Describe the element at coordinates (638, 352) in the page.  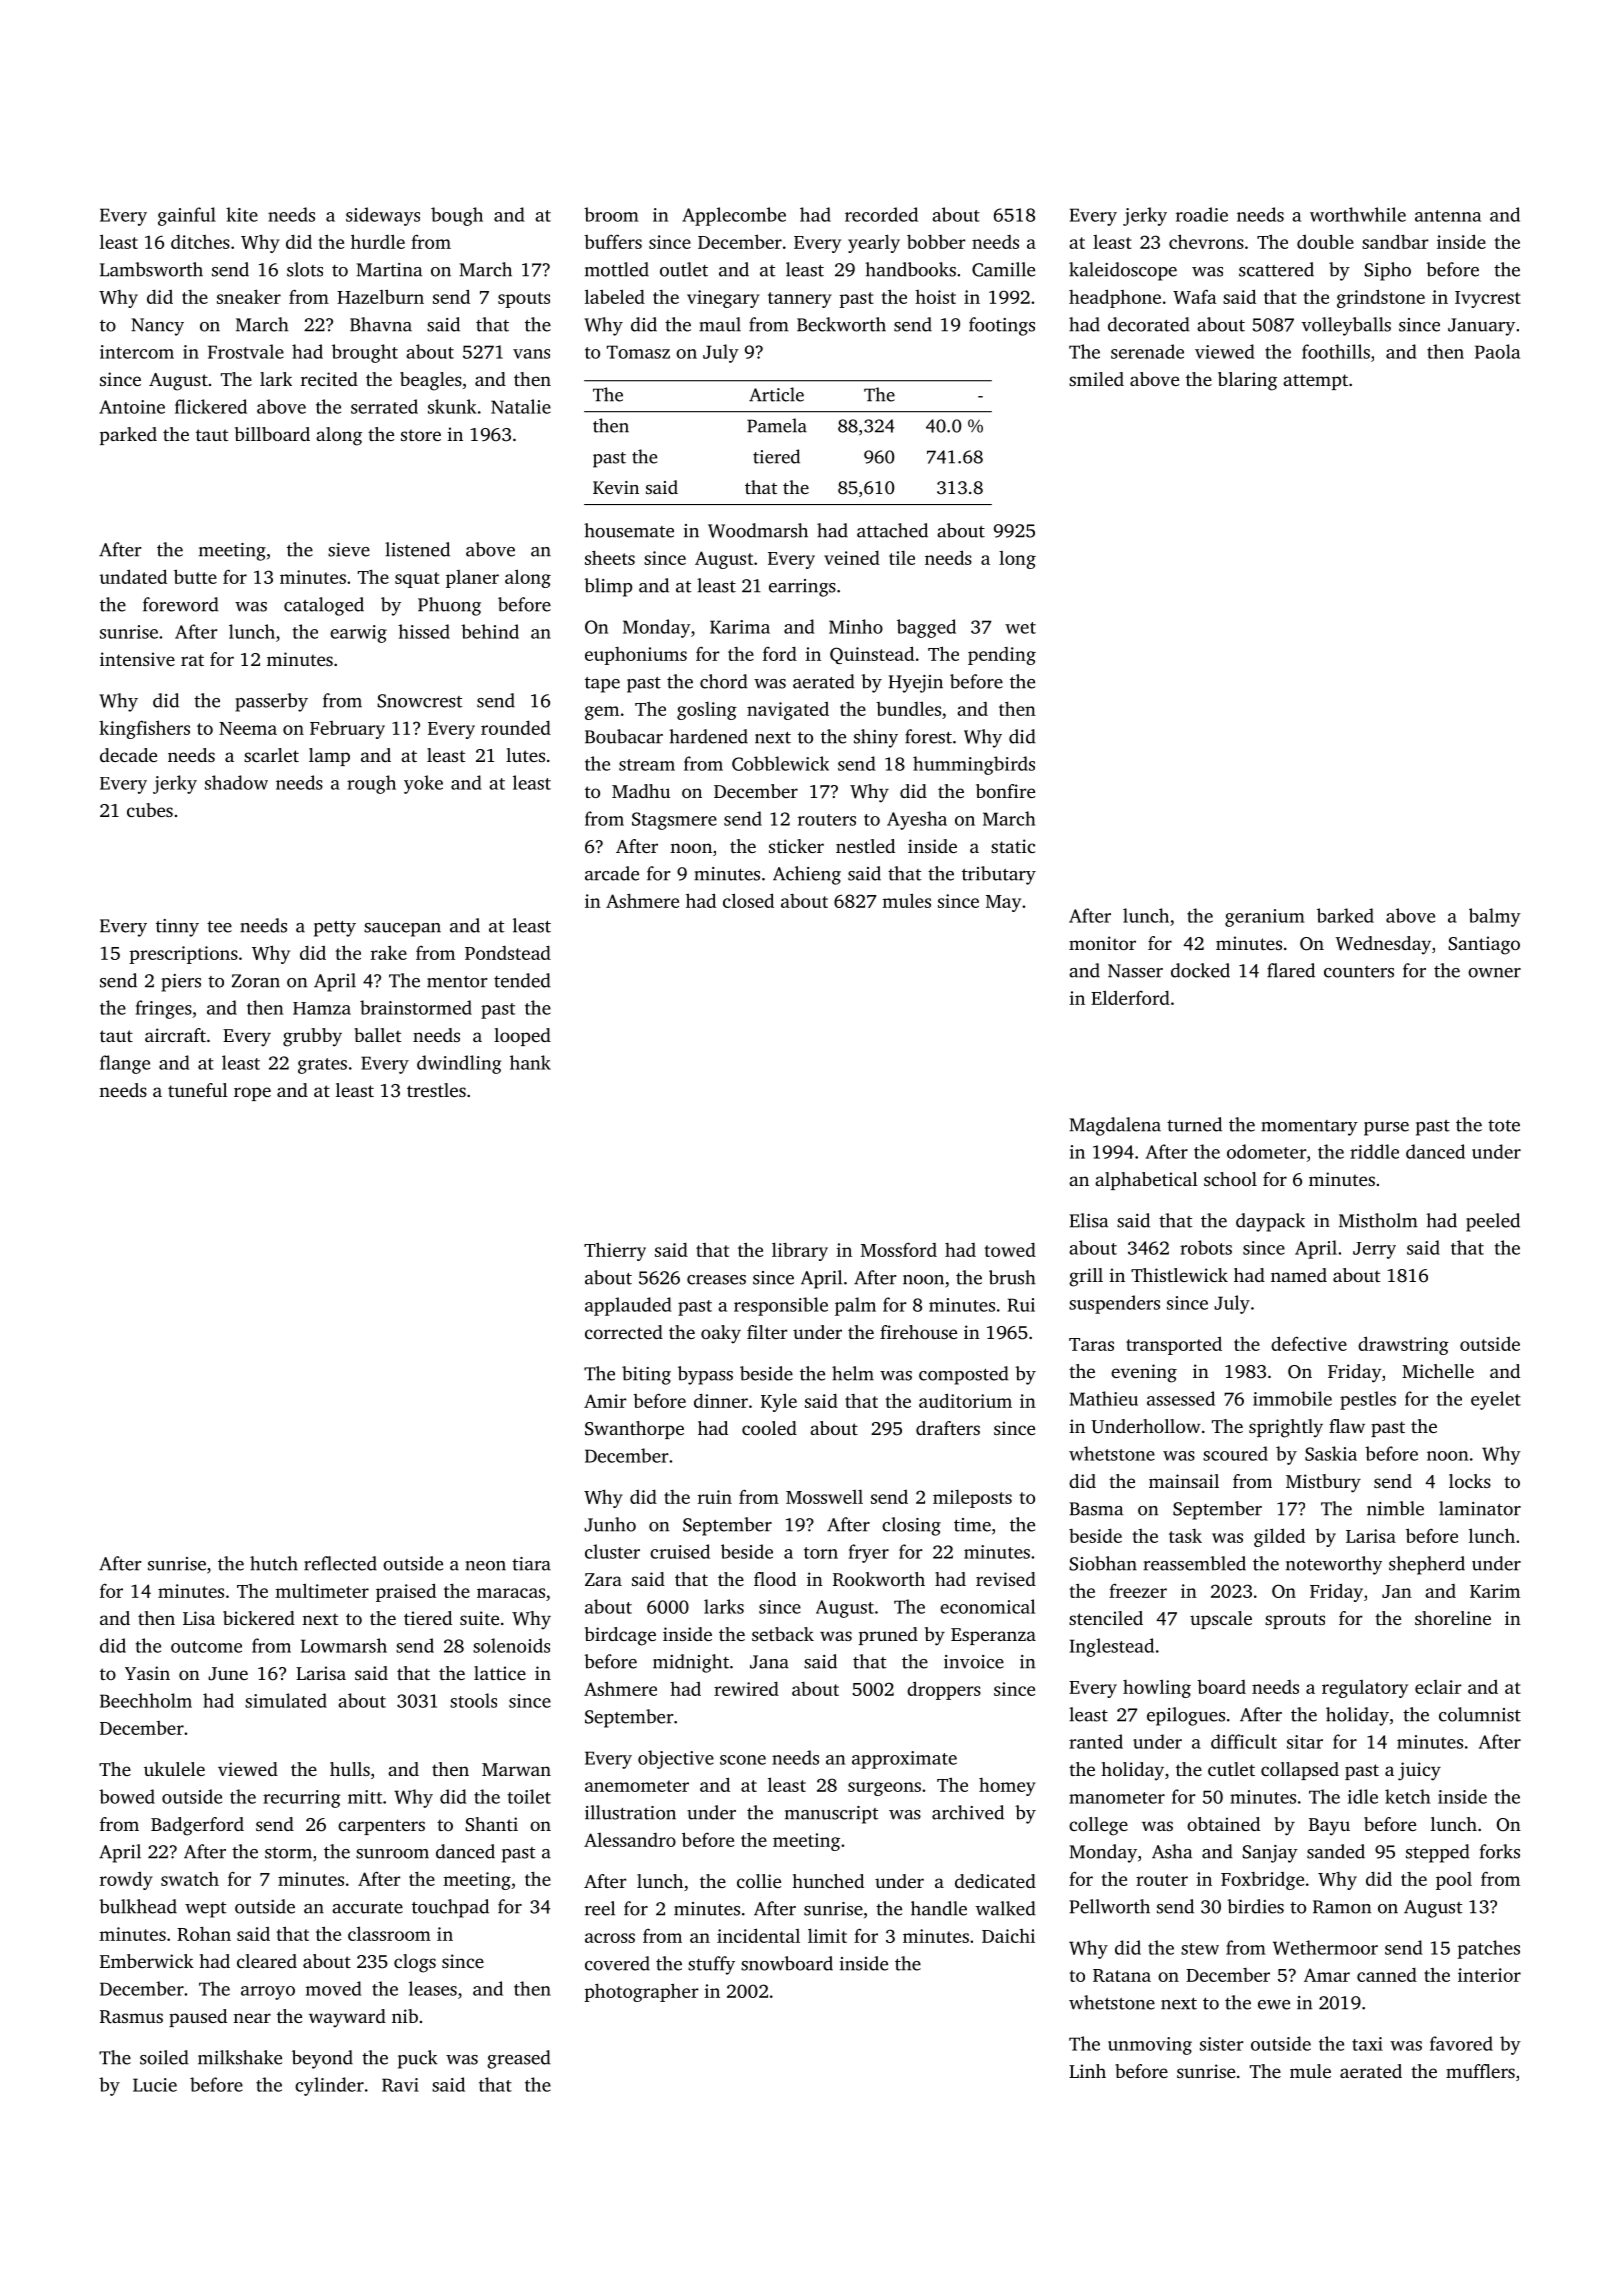
I see `Tomasz` at that location.
